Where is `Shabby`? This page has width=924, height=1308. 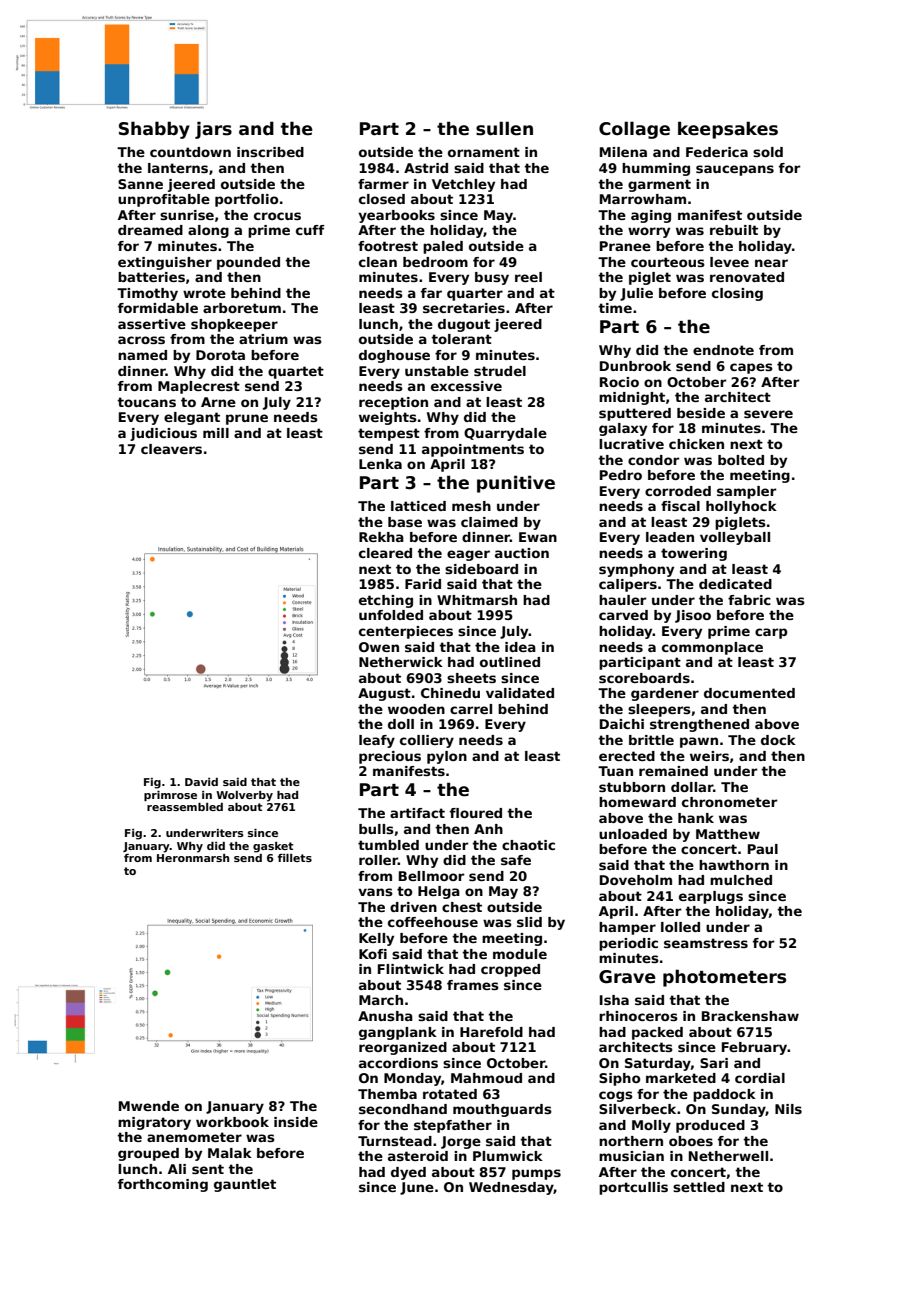 Shabby is located at coordinates (154, 130).
